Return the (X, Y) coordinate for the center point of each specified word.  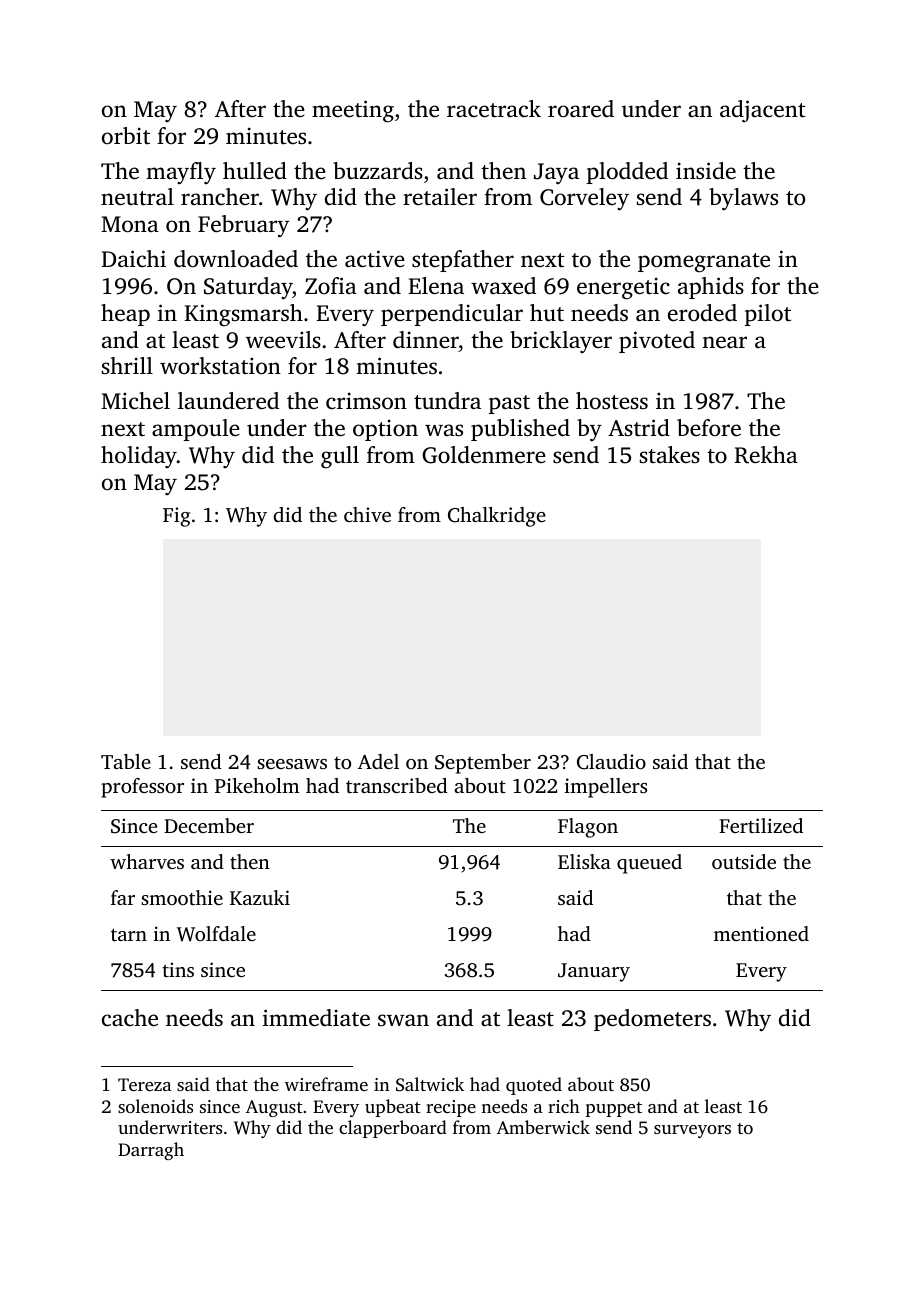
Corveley (584, 199)
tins (178, 969)
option (385, 430)
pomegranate (704, 263)
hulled (255, 171)
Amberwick (543, 1127)
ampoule (196, 430)
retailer (440, 197)
